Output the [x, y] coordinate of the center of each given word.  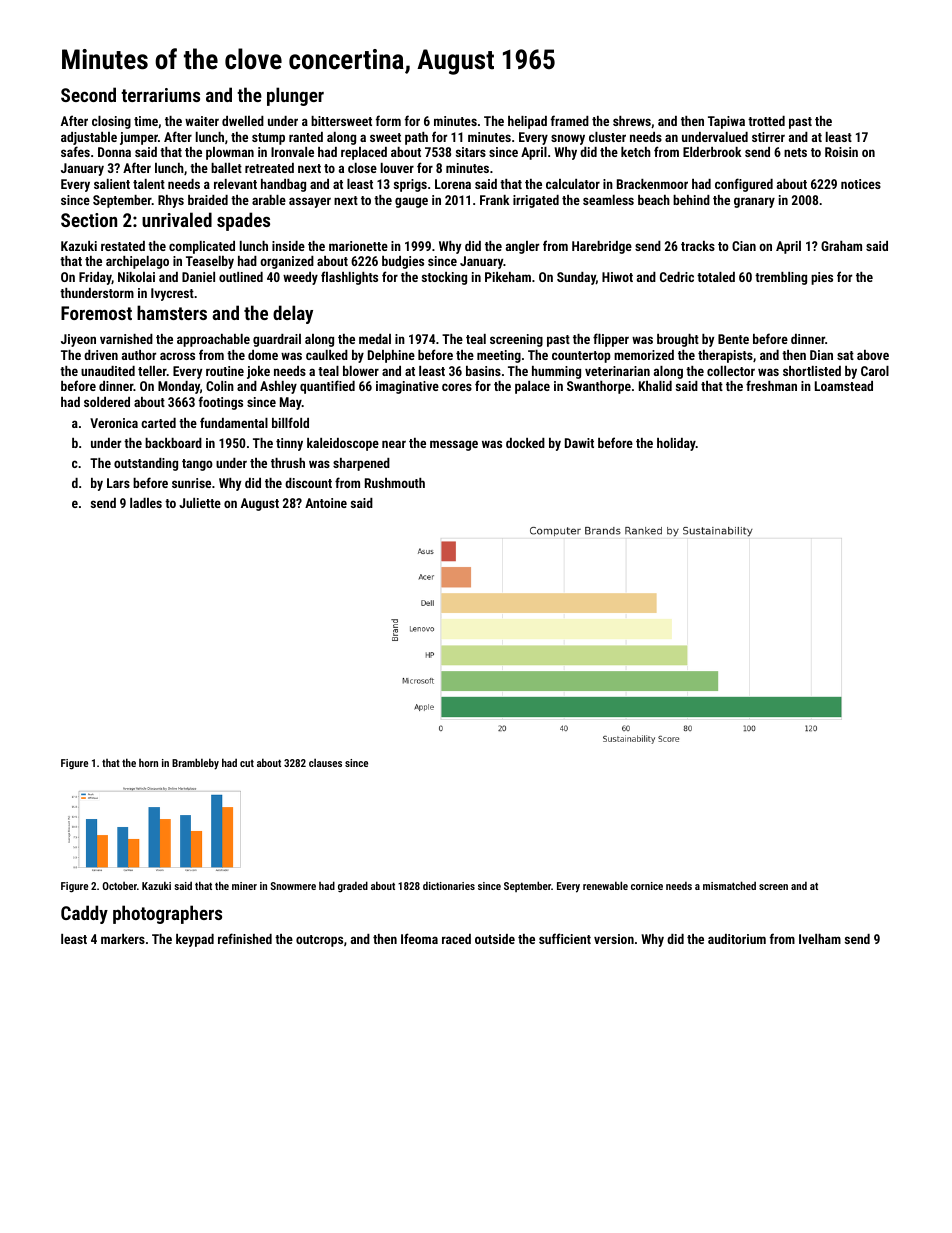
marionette [358, 246]
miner [244, 886]
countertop [581, 357]
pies [822, 278]
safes [75, 151]
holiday [676, 444]
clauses [325, 762]
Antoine [326, 503]
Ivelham [820, 939]
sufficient [565, 938]
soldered [107, 402]
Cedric [677, 277]
